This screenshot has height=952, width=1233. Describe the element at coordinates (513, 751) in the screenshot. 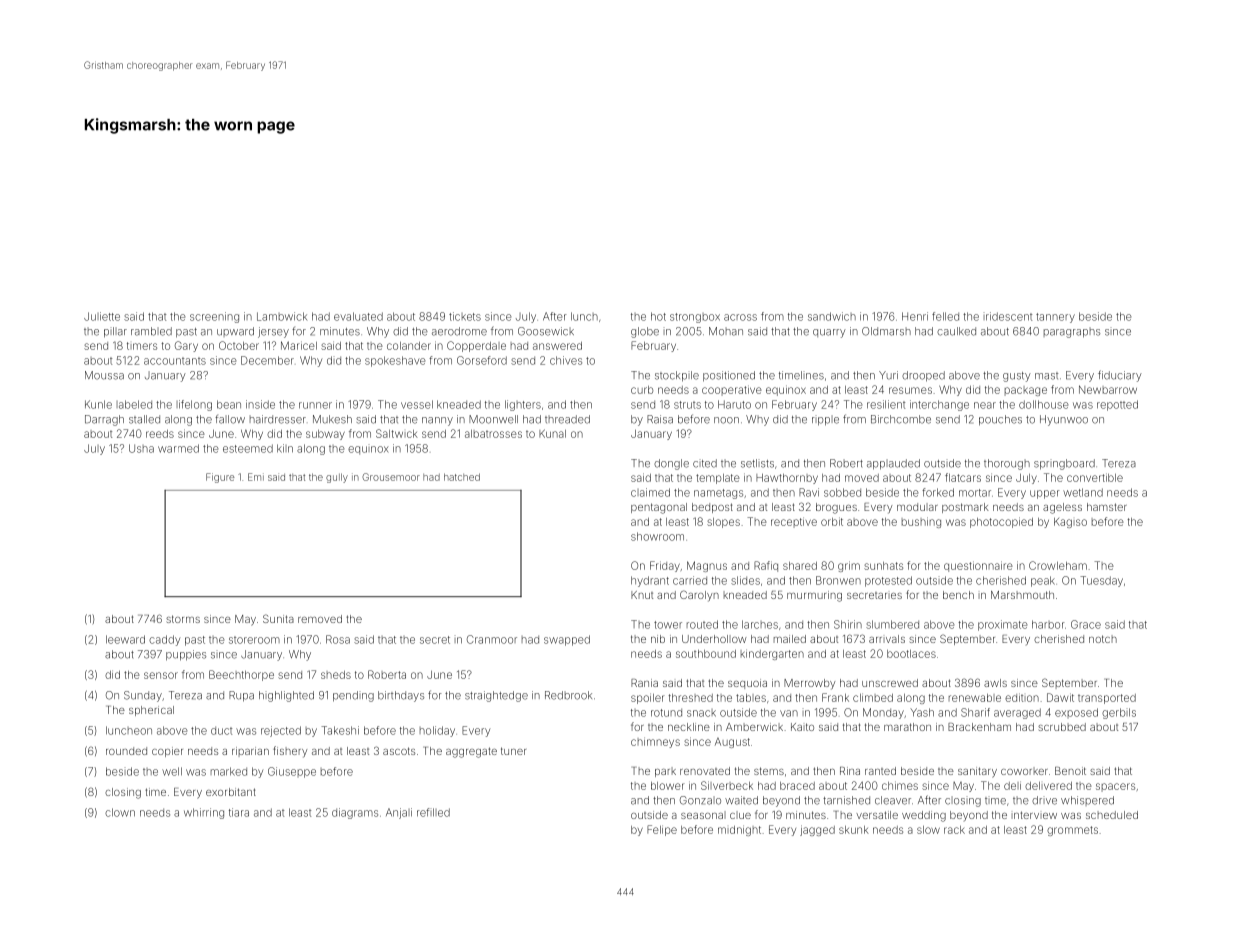

I see `tuner` at that location.
